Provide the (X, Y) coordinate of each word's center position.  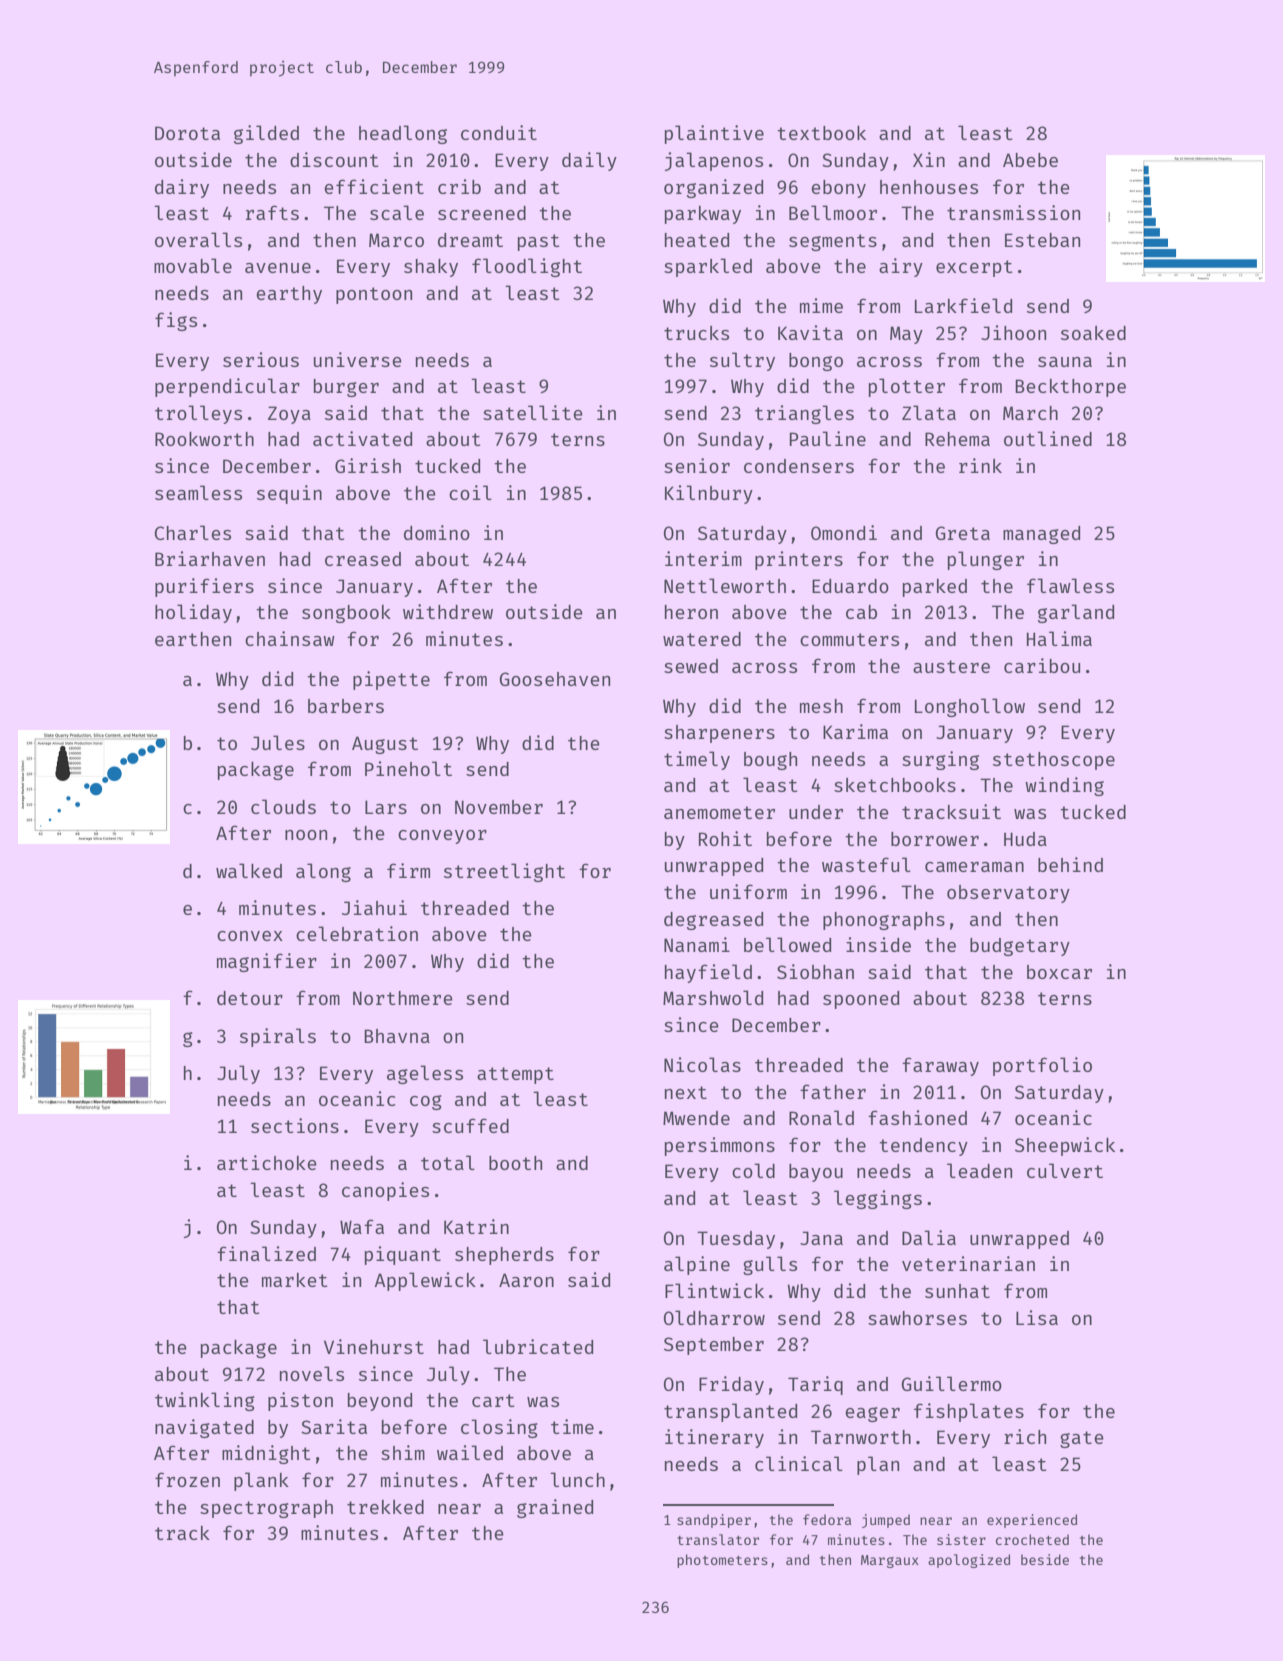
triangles (804, 414)
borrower (935, 839)
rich (1025, 1436)
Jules (278, 742)
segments (833, 242)
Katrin (476, 1226)
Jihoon (1013, 332)
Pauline (827, 438)
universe (358, 359)
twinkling (205, 1401)
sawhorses (917, 1318)
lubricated (538, 1346)
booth (515, 1163)
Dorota (187, 133)
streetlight (504, 872)
